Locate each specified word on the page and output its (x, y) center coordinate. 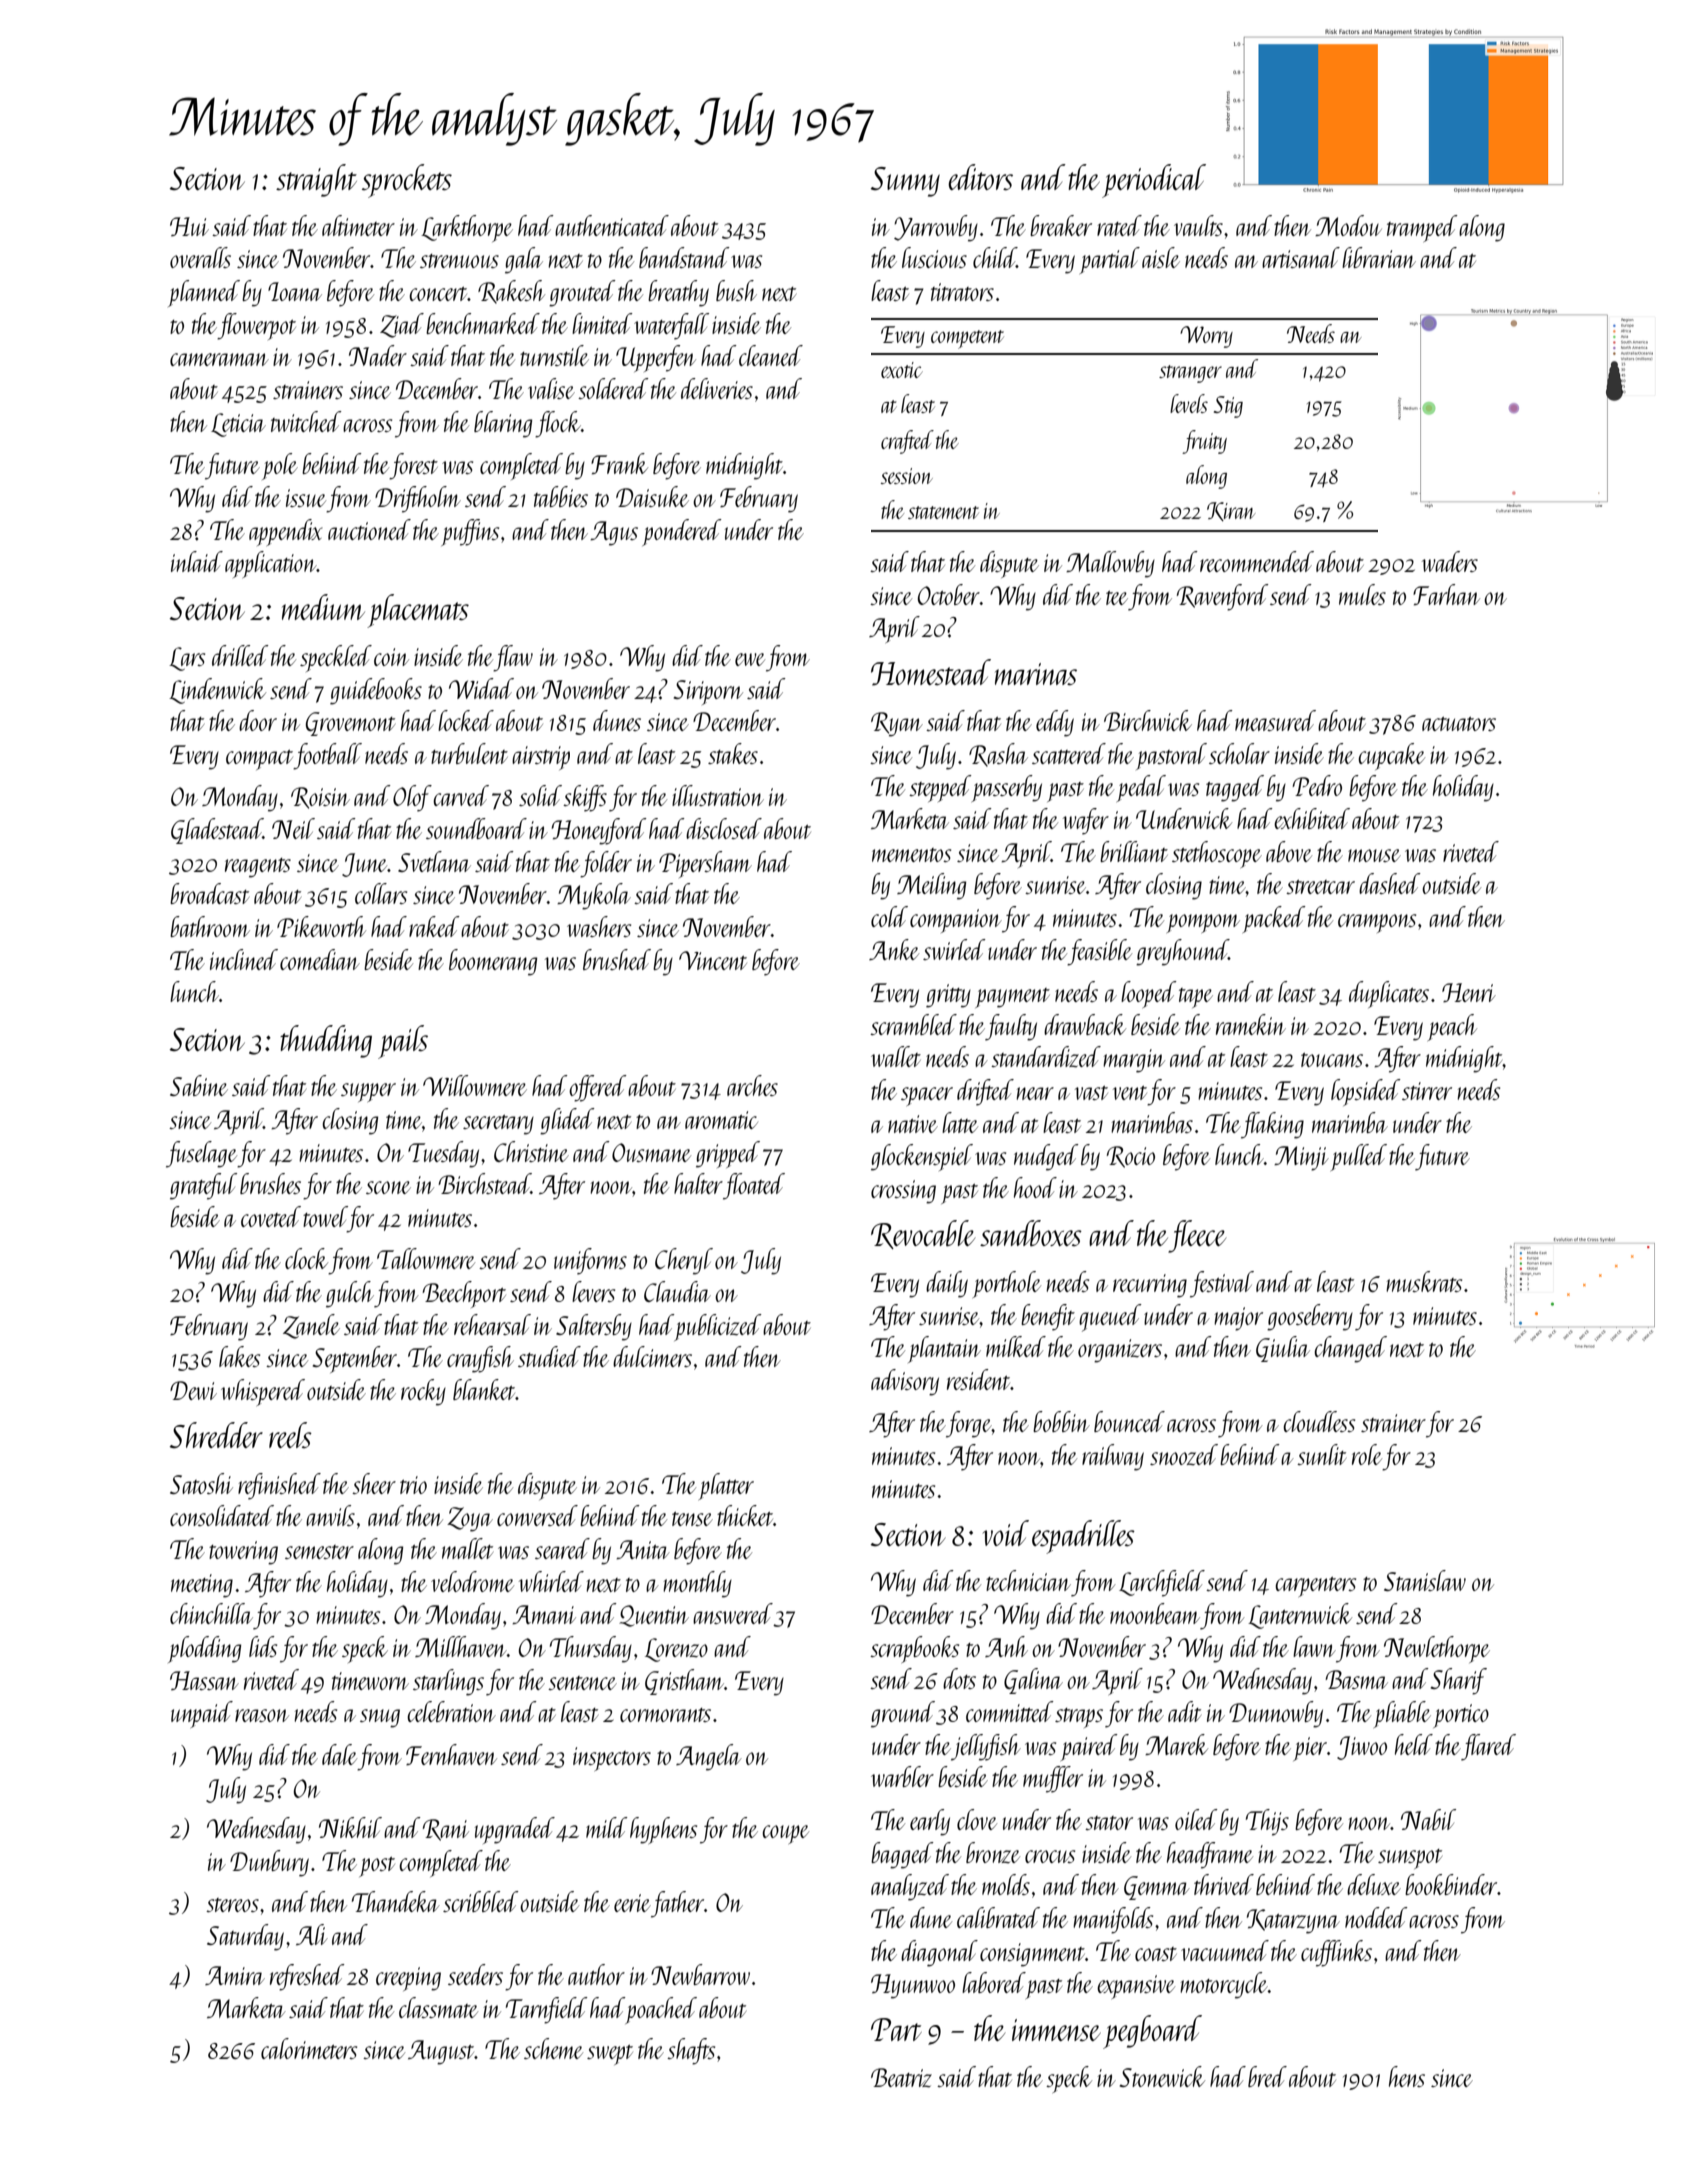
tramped (1422, 228)
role (1367, 1454)
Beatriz (901, 2077)
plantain (944, 1349)
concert (438, 294)
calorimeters (309, 2048)
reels (290, 1435)
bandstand (684, 257)
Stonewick (1162, 2076)
